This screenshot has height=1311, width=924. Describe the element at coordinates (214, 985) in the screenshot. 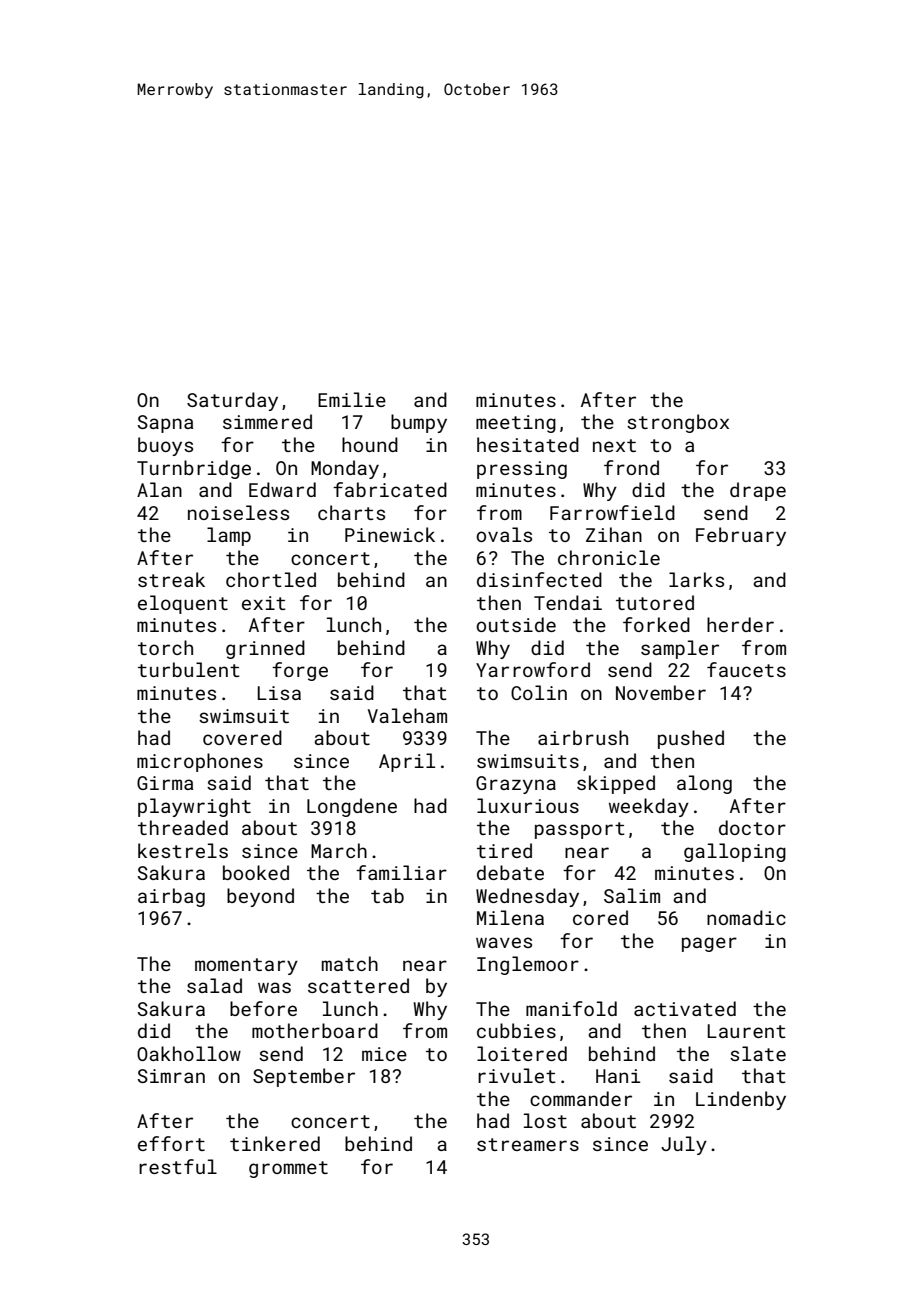

I see `salad` at that location.
